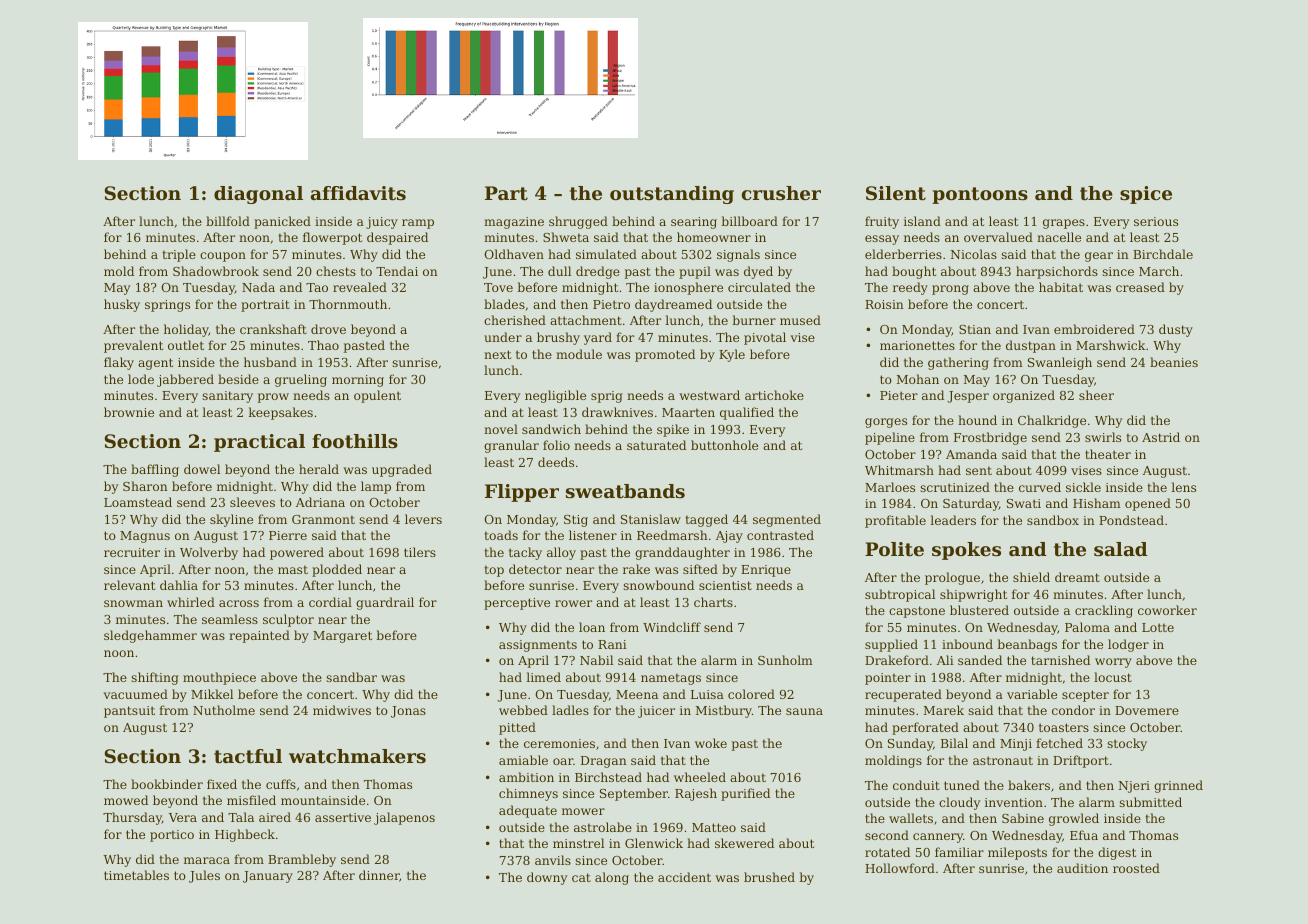  What do you see at coordinates (204, 876) in the screenshot?
I see `Jules` at bounding box center [204, 876].
